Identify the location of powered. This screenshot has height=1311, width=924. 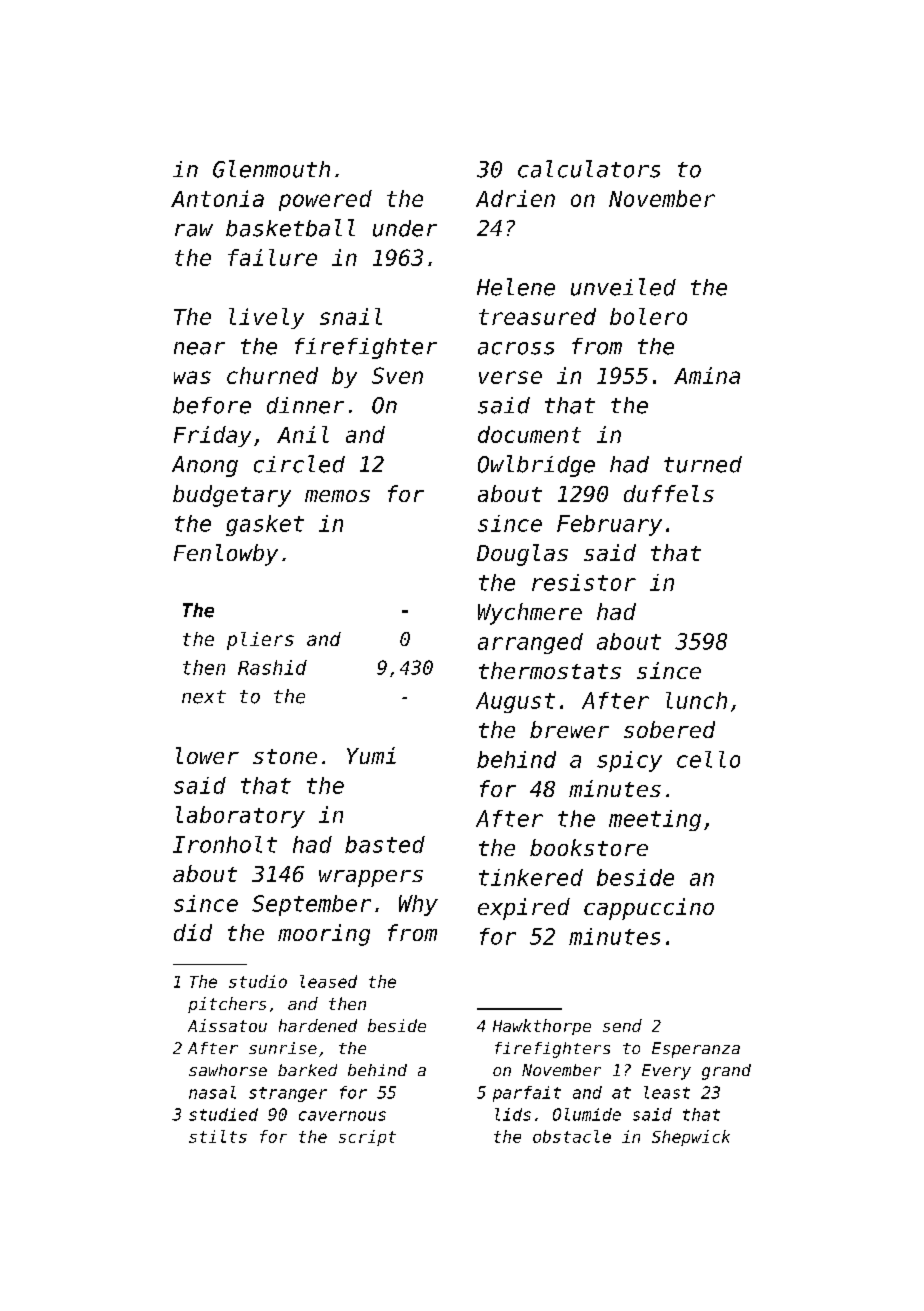
(325, 200).
